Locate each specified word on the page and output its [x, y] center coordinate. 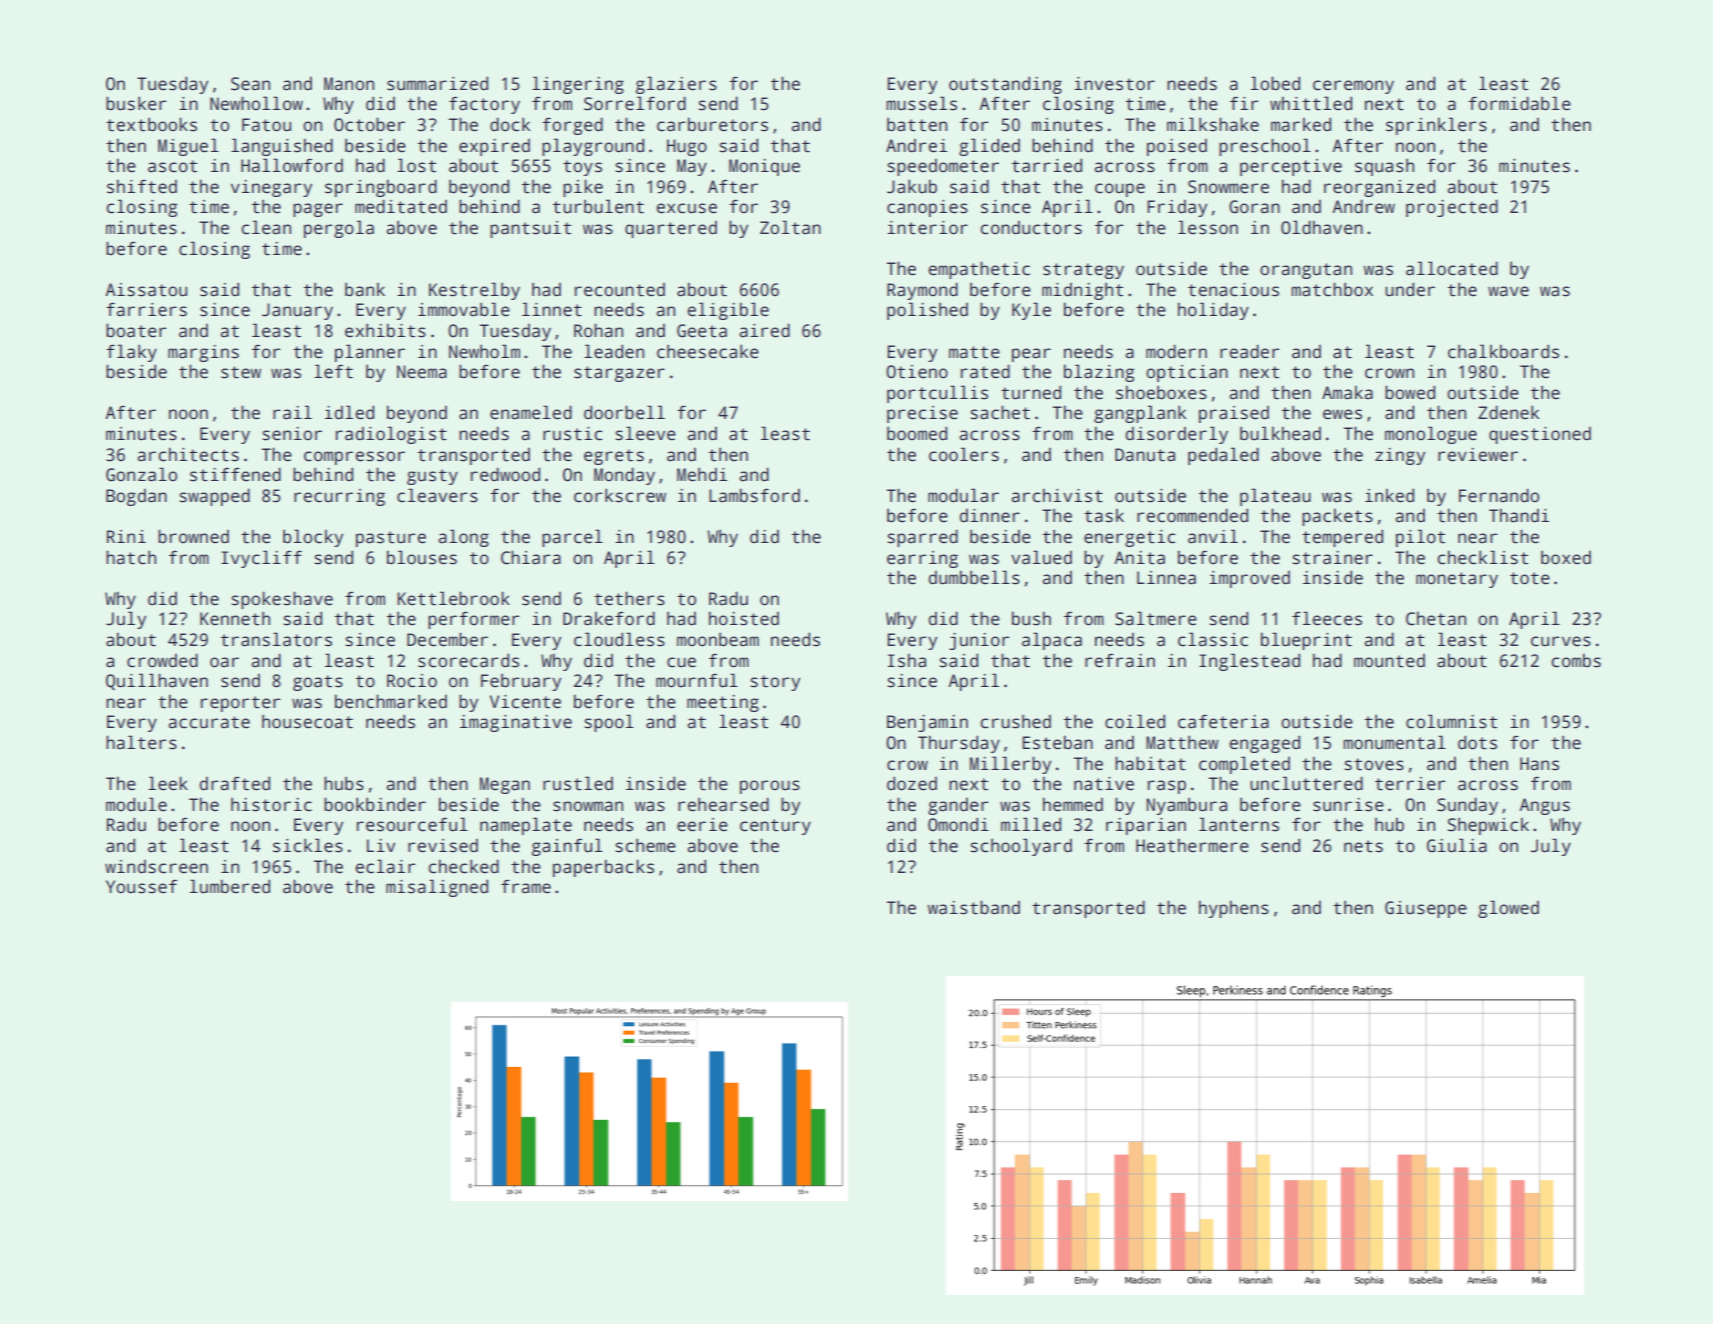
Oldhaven [1322, 227]
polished [927, 311]
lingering [578, 85]
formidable [1519, 103]
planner [370, 353]
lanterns [1239, 824]
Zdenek [1508, 412]
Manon [349, 84]
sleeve [645, 433]
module [136, 804]
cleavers [437, 495]
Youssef [141, 887]
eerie [702, 825]
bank [365, 290]
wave [1508, 291]
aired [765, 330]
